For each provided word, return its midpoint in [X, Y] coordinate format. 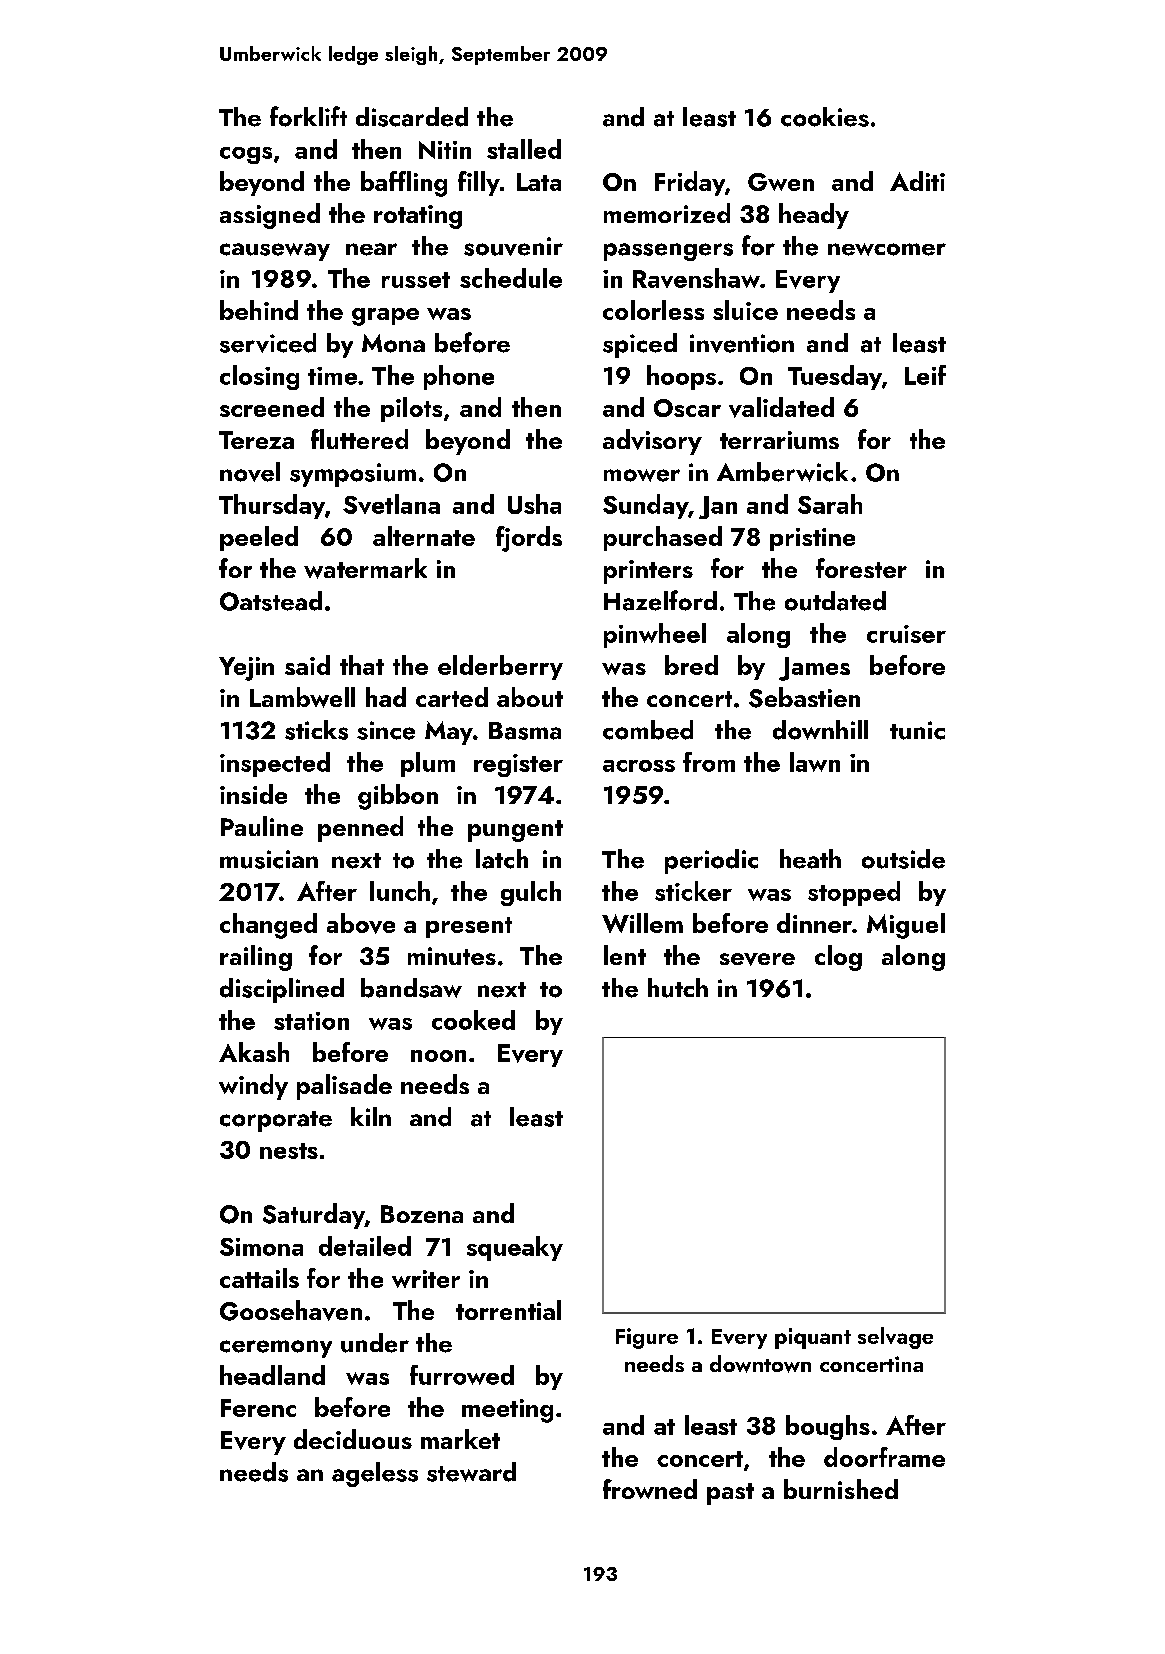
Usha [534, 504]
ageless [375, 1474]
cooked [473, 1020]
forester [861, 568]
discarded [412, 117]
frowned [650, 1489]
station [311, 1021]
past [730, 1494]
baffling [404, 184]
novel [250, 472]
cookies [825, 117]
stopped [854, 893]
